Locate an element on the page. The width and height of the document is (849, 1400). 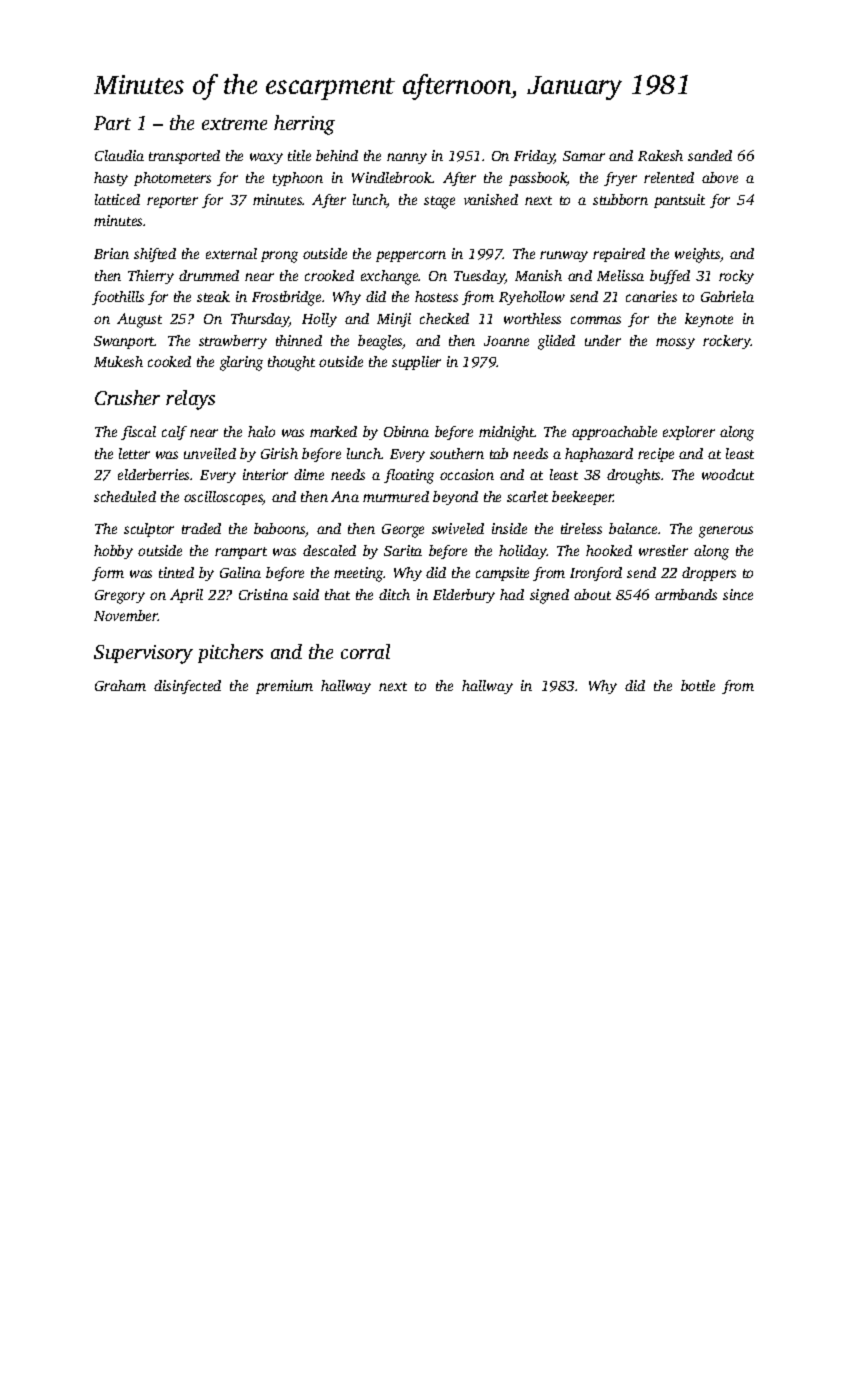
extreme is located at coordinates (234, 124).
